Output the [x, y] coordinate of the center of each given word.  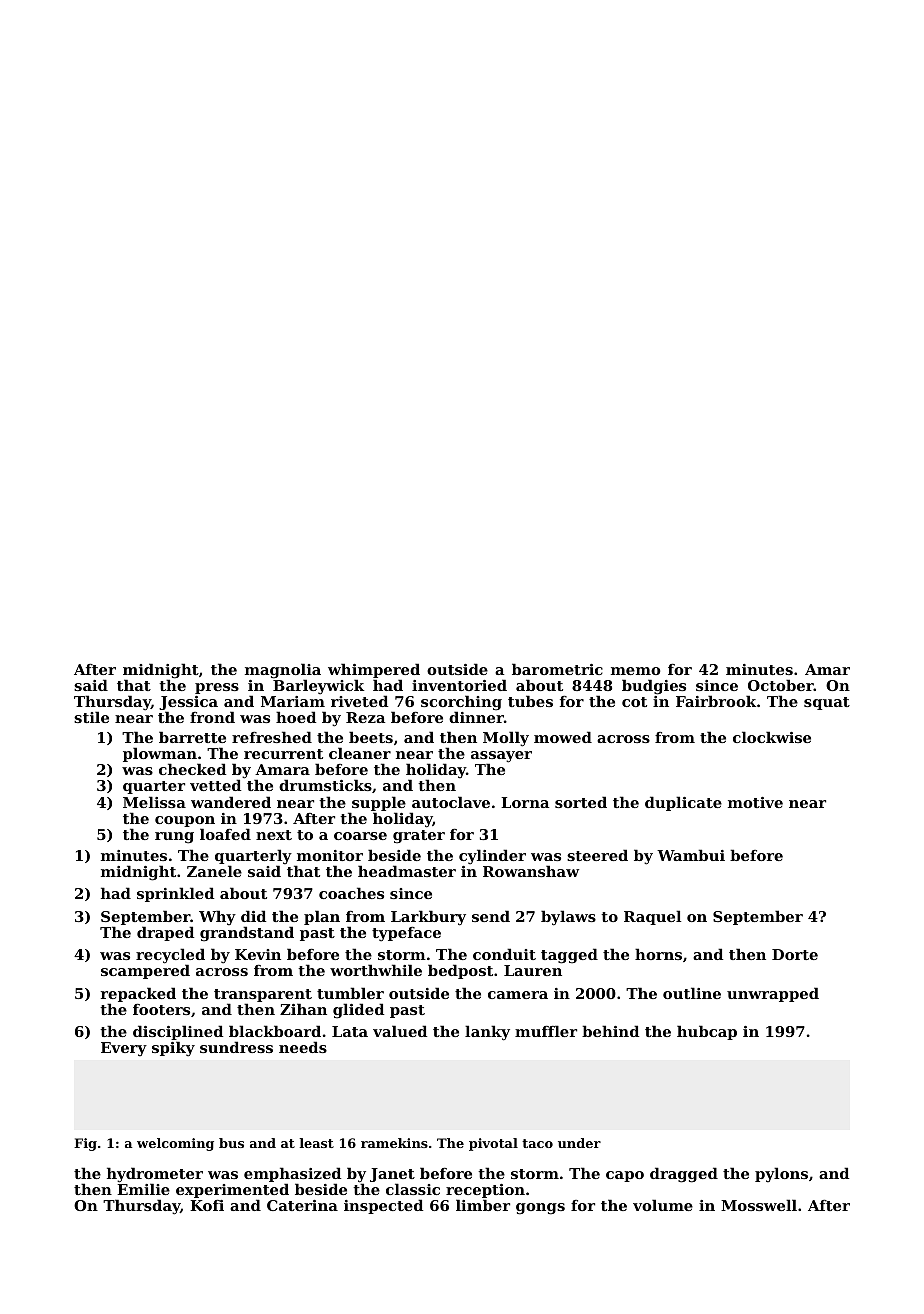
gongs [540, 1209]
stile [91, 717]
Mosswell [759, 1205]
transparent [263, 995]
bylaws [568, 918]
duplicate [683, 803]
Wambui [691, 855]
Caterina [302, 1205]
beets [371, 737]
